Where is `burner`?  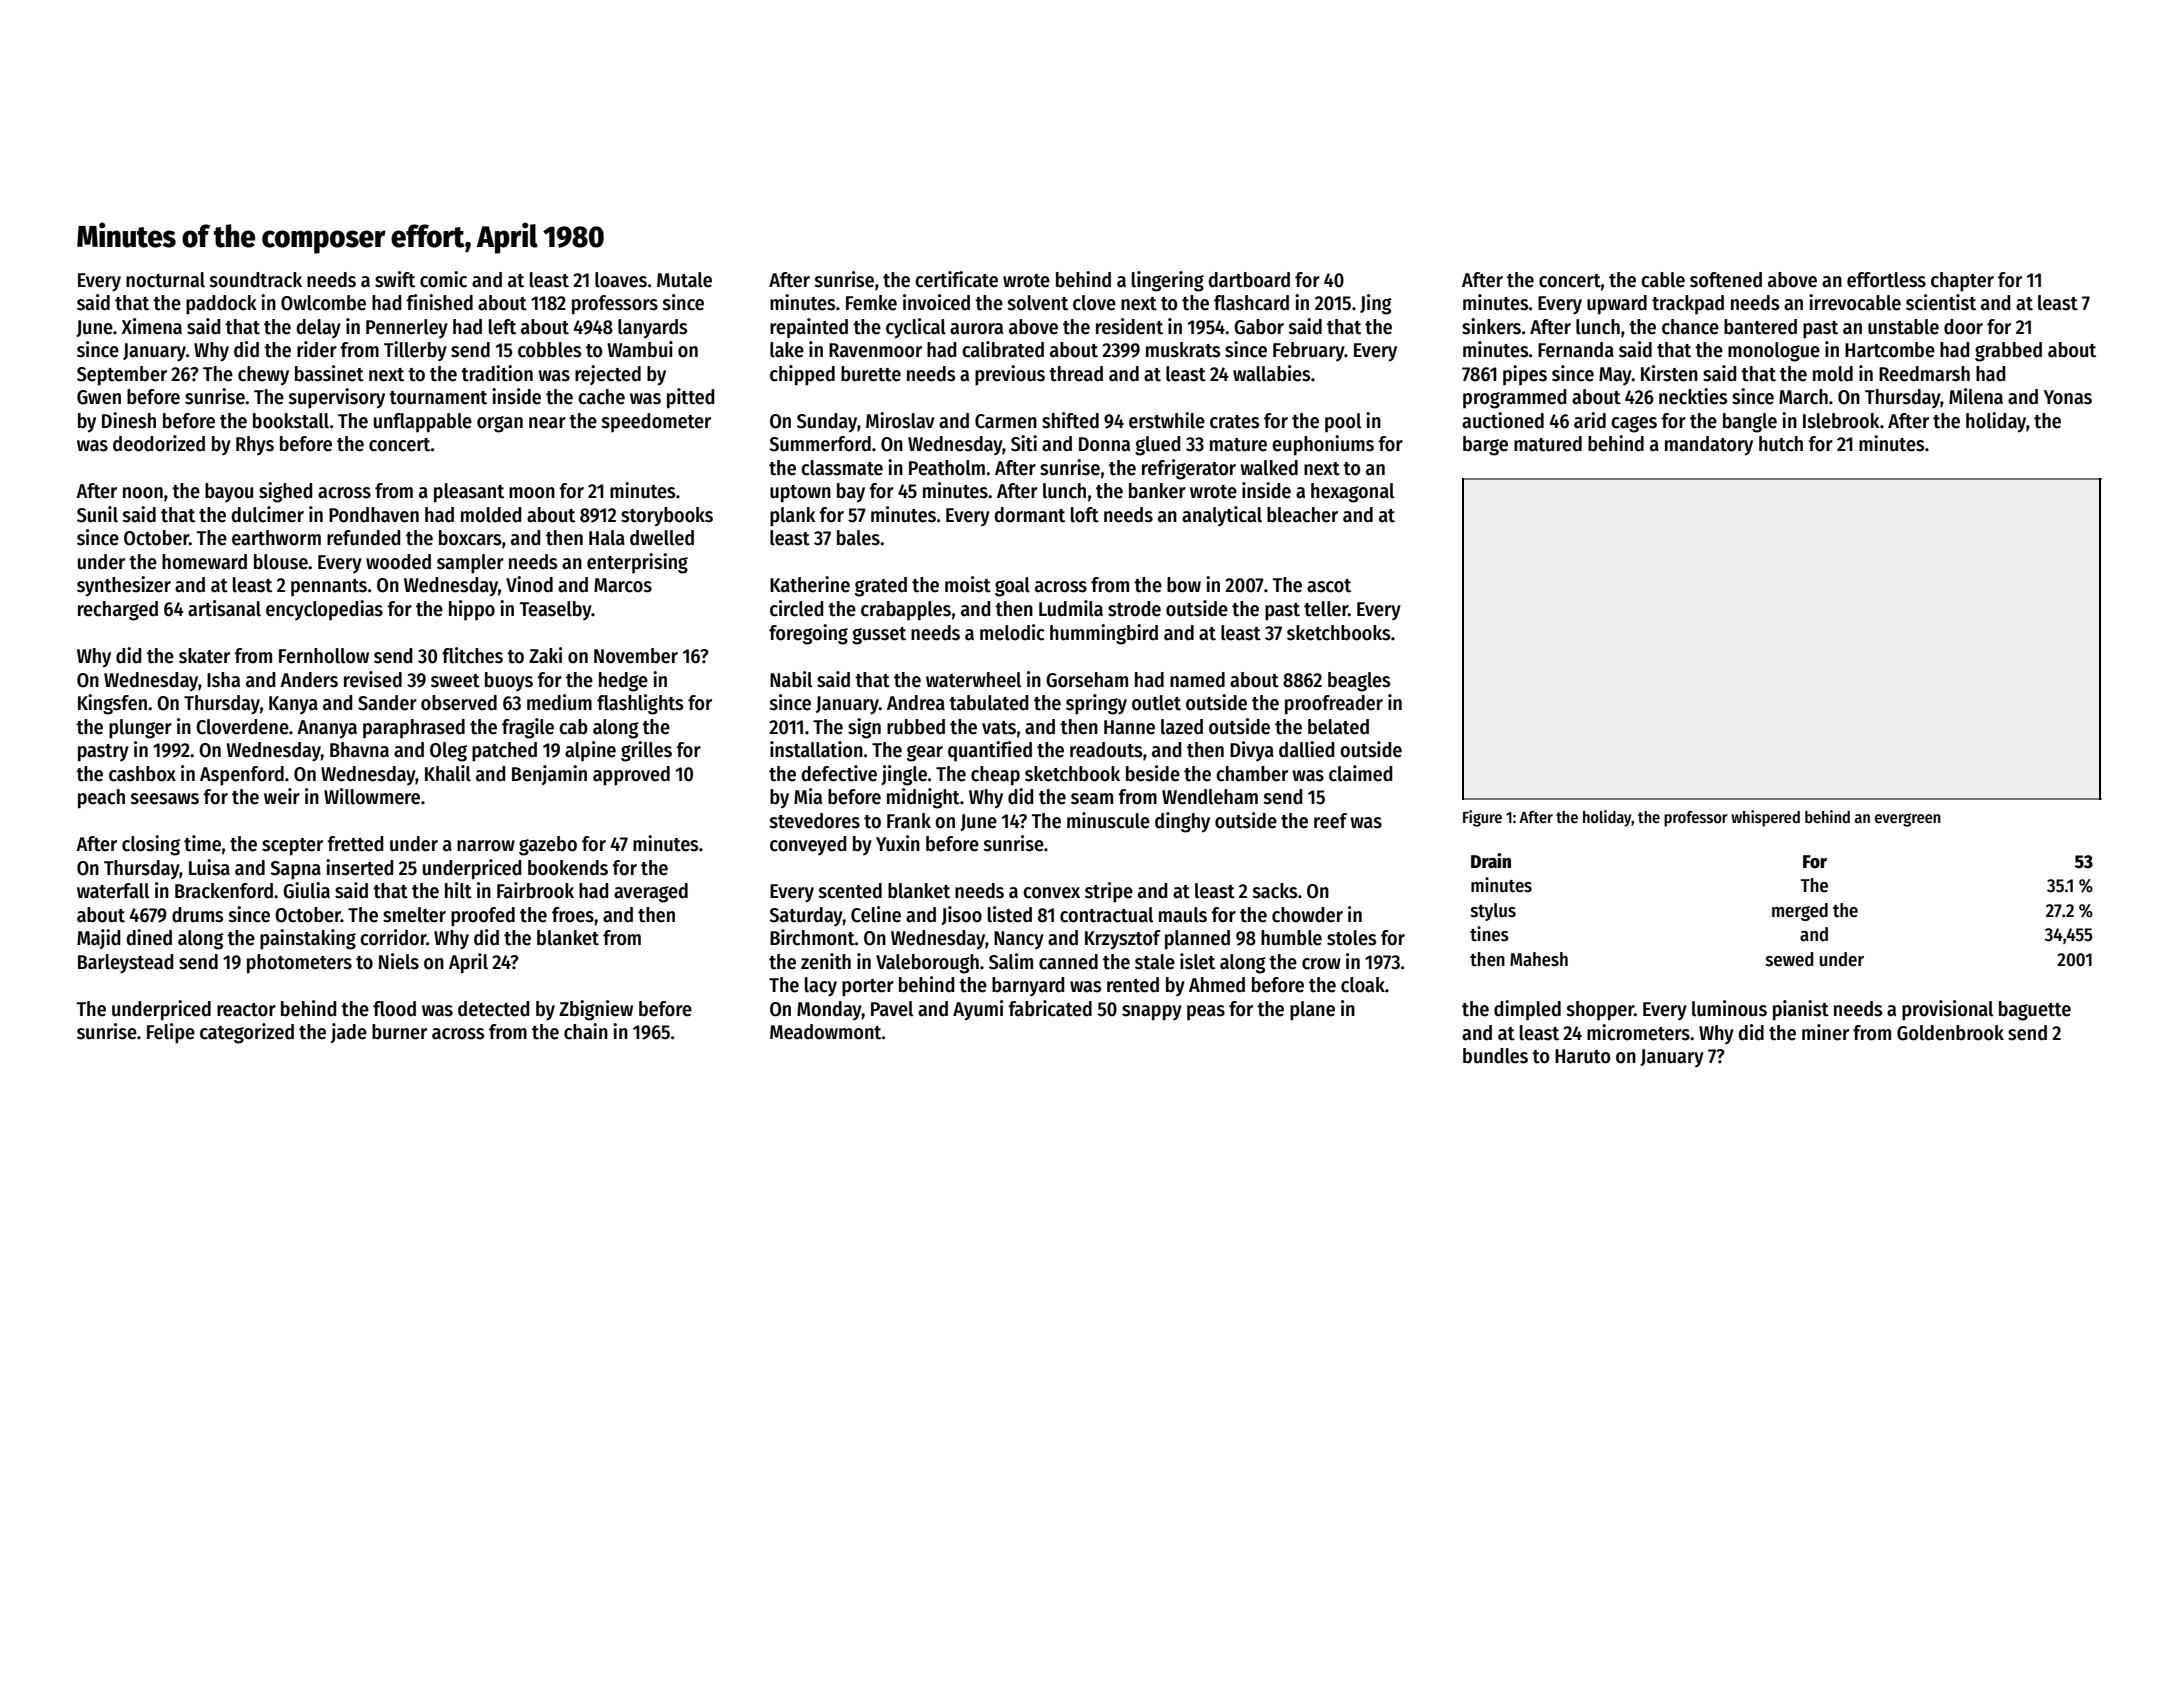
burner is located at coordinates (399, 1032).
